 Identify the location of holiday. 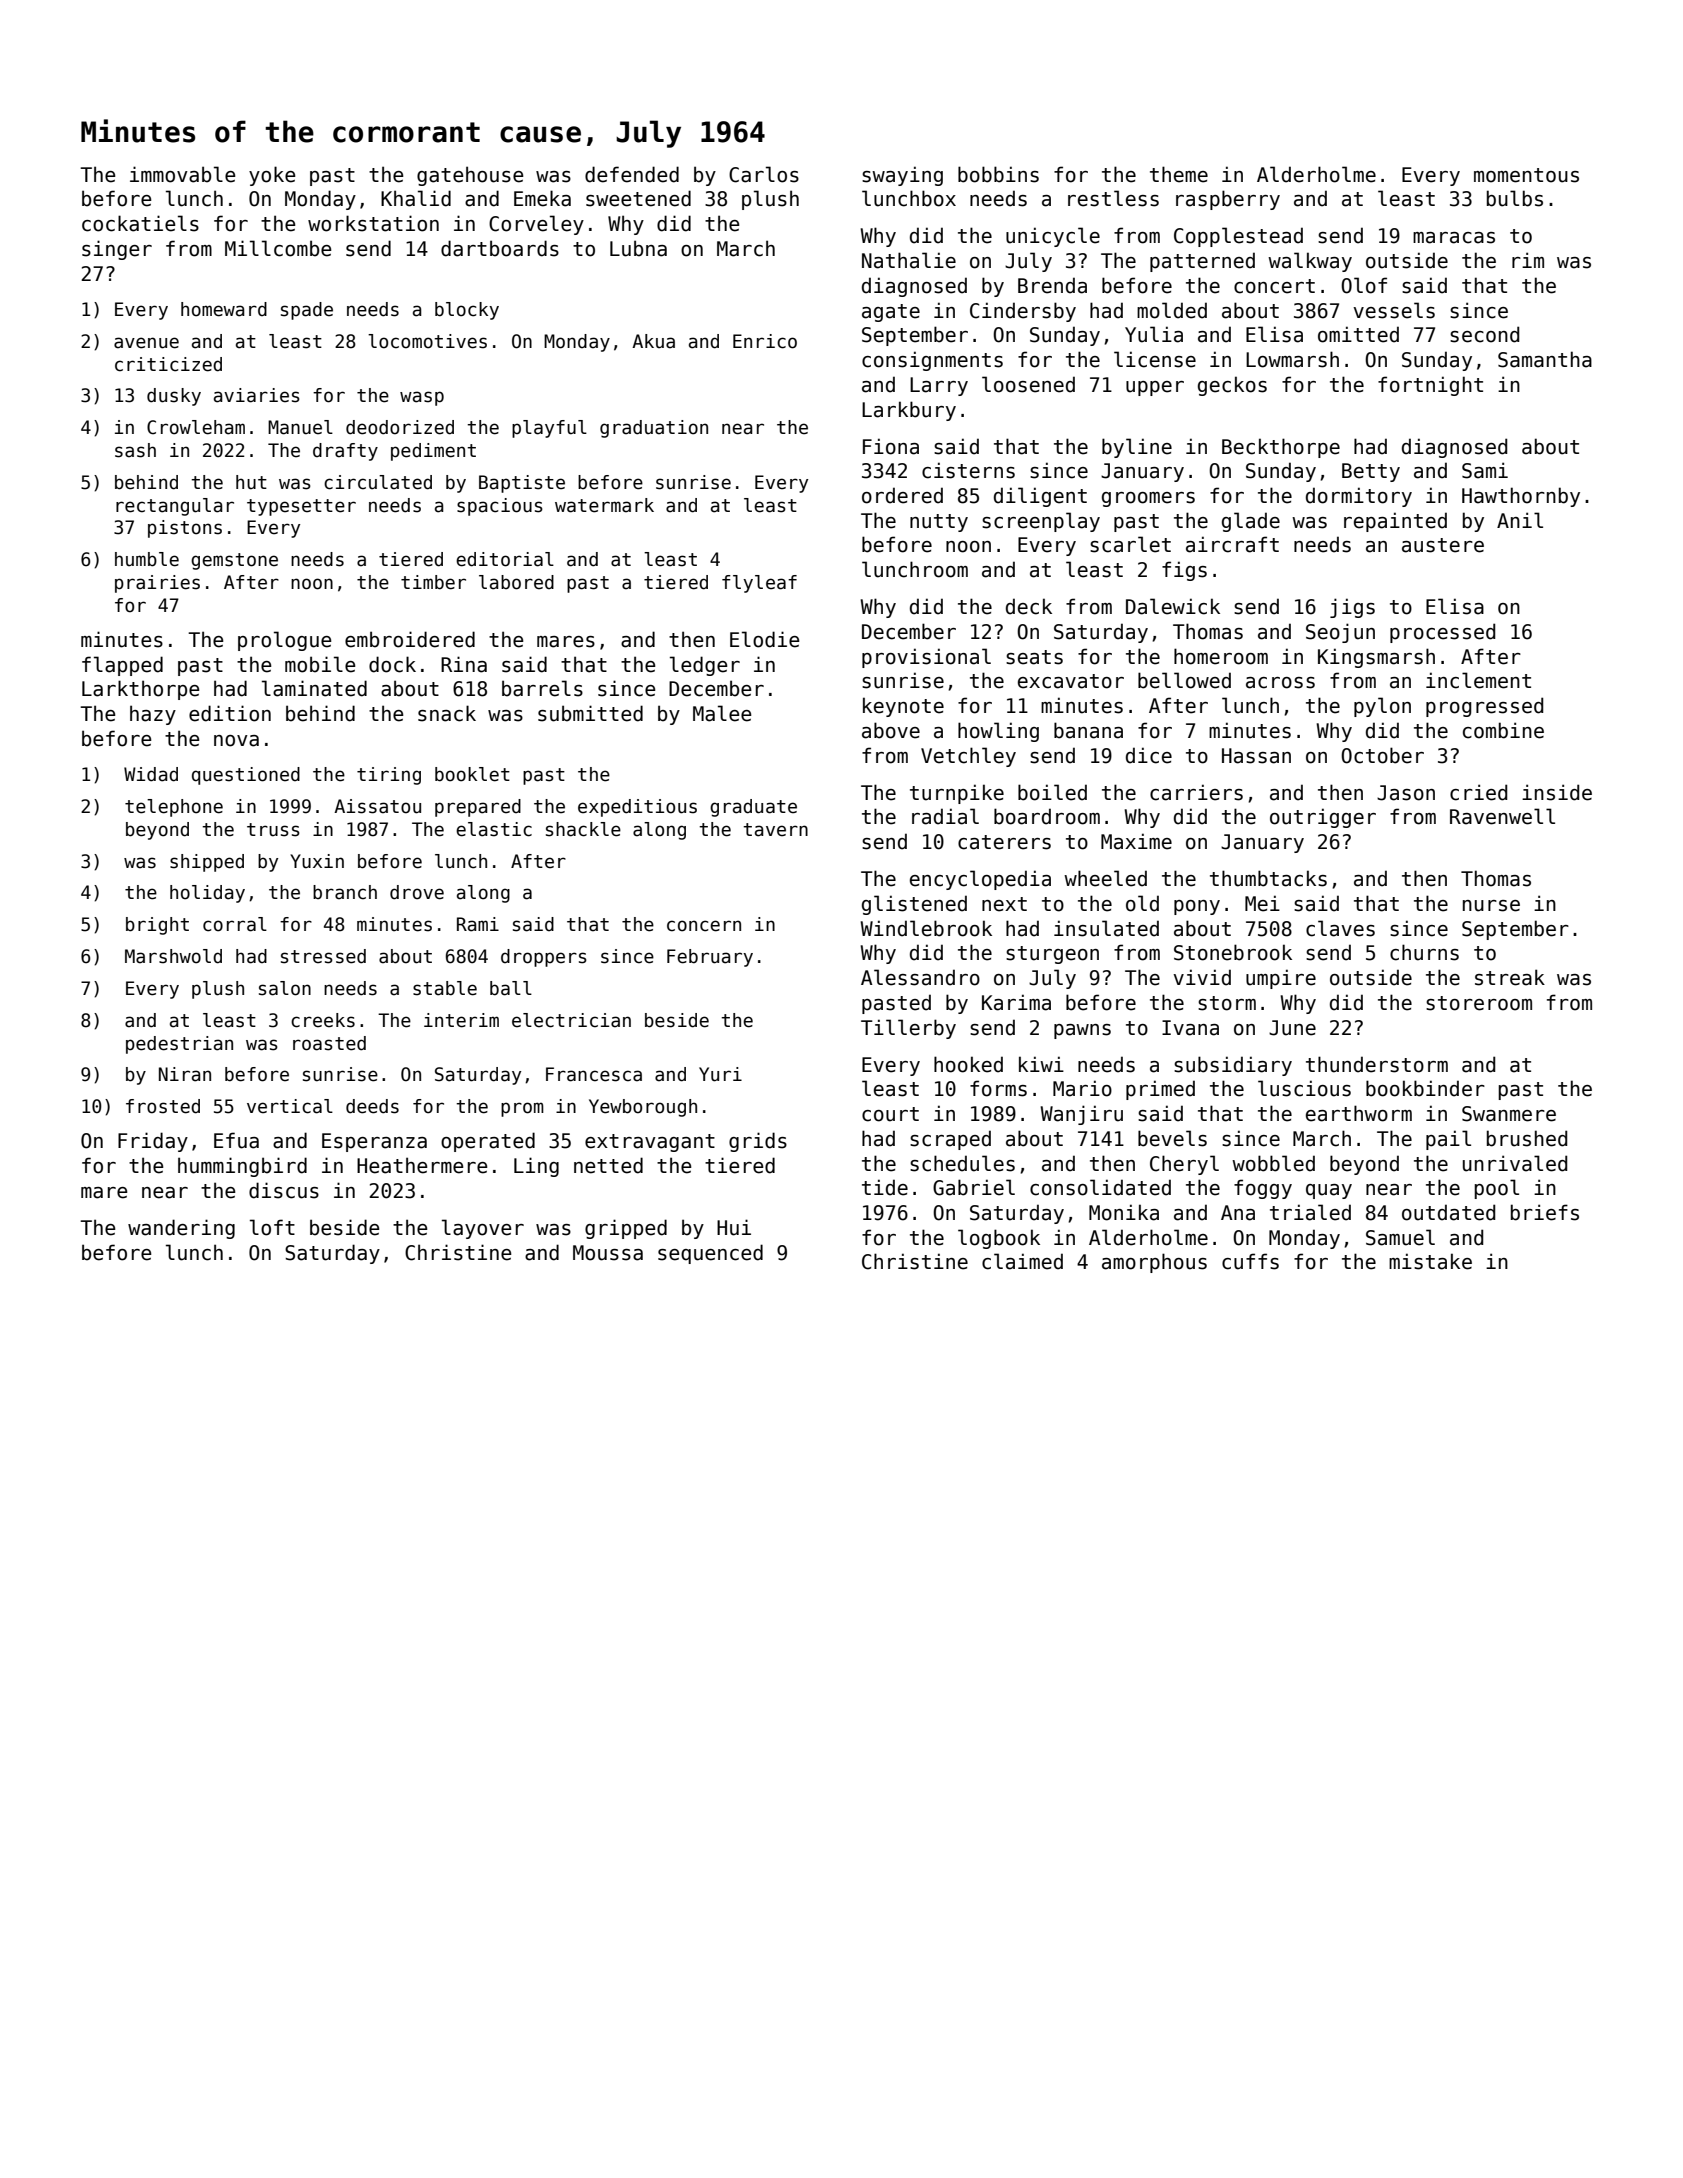
(207, 894).
